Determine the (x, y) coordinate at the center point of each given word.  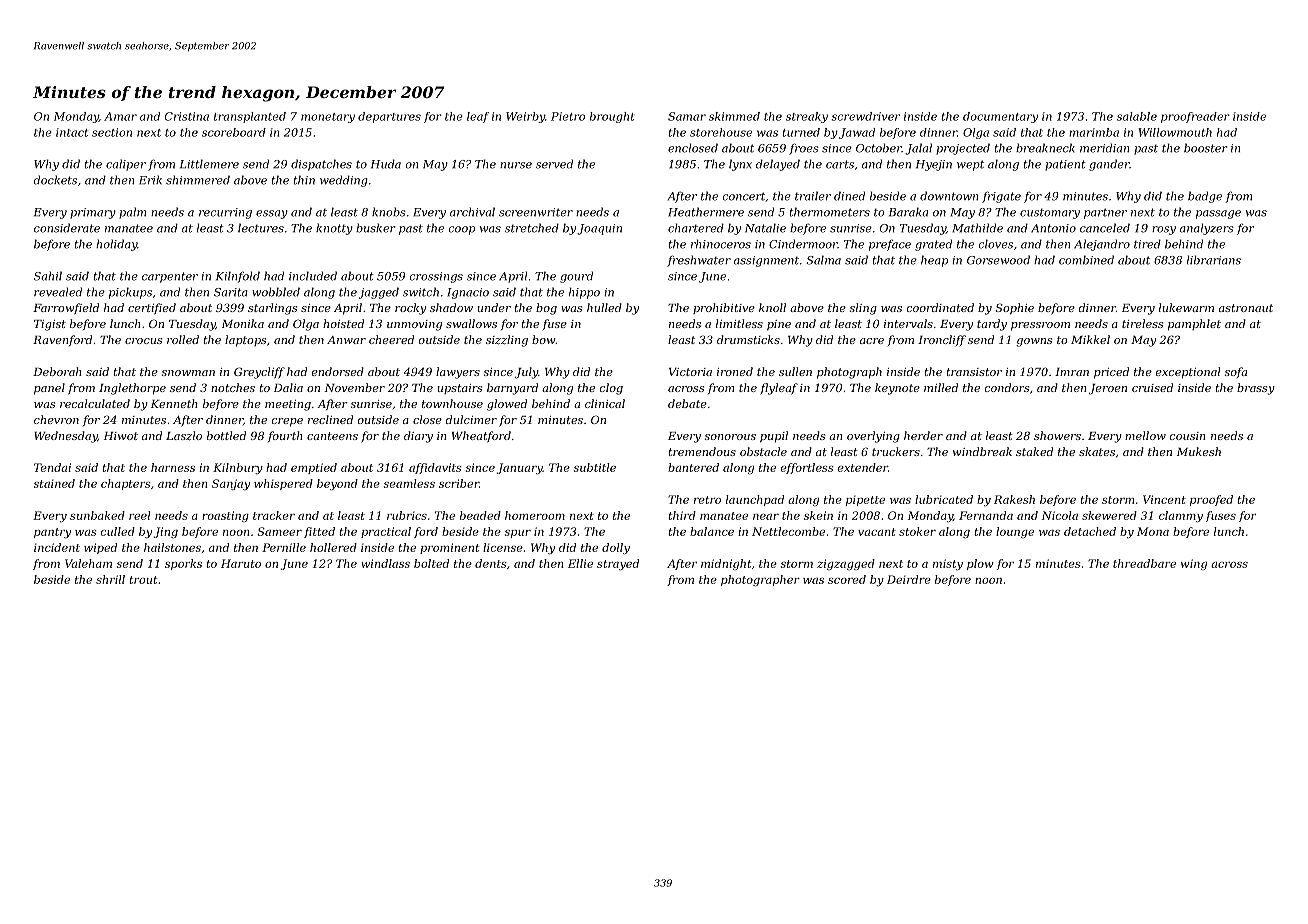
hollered (333, 547)
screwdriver (866, 116)
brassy (1256, 389)
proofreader (1195, 117)
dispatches (321, 165)
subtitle (595, 467)
